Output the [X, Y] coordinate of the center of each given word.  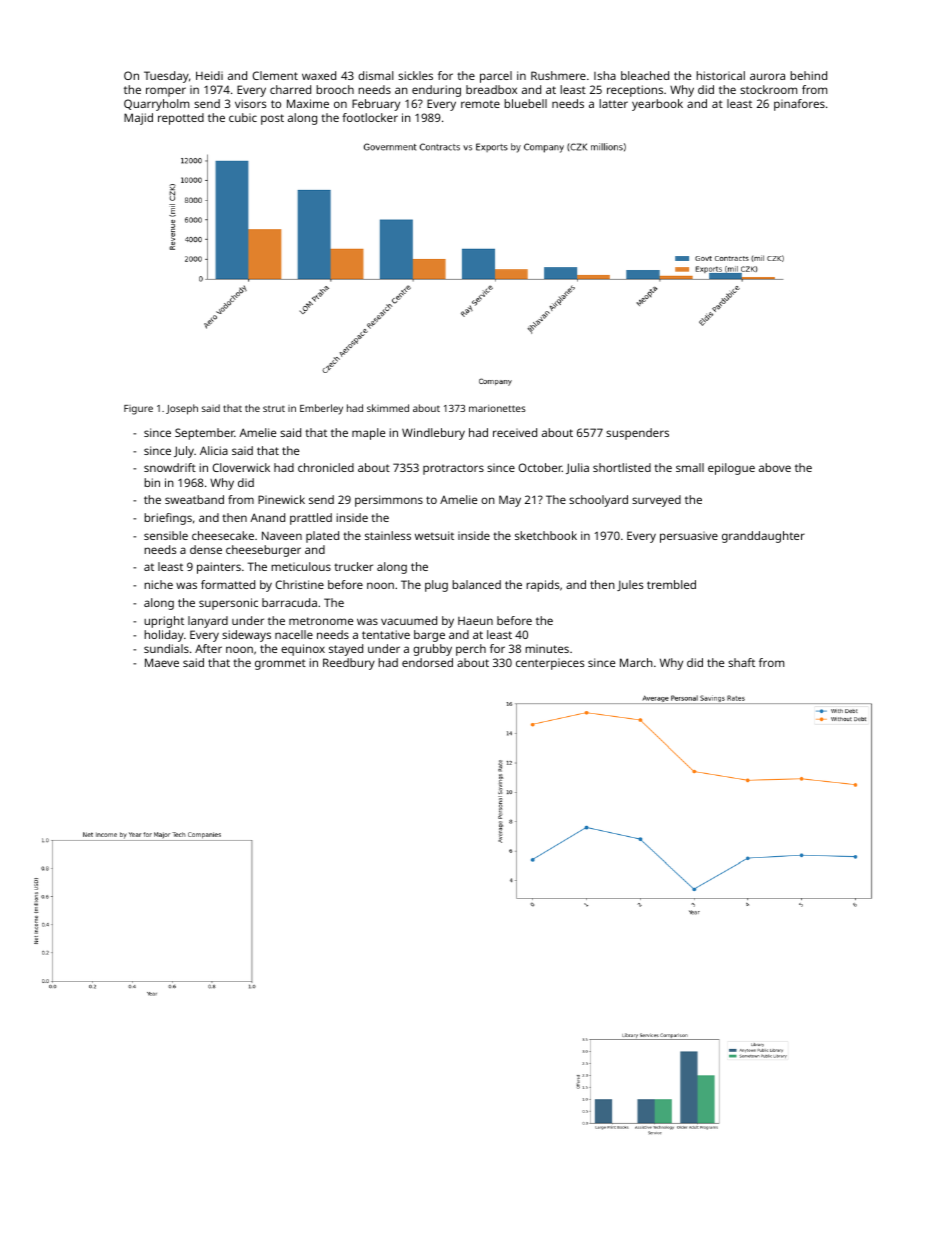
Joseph [182, 409]
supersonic [228, 604]
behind [808, 75]
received [515, 432]
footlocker [370, 117]
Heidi [209, 75]
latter [613, 103]
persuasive [689, 537]
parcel [496, 77]
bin [152, 482]
